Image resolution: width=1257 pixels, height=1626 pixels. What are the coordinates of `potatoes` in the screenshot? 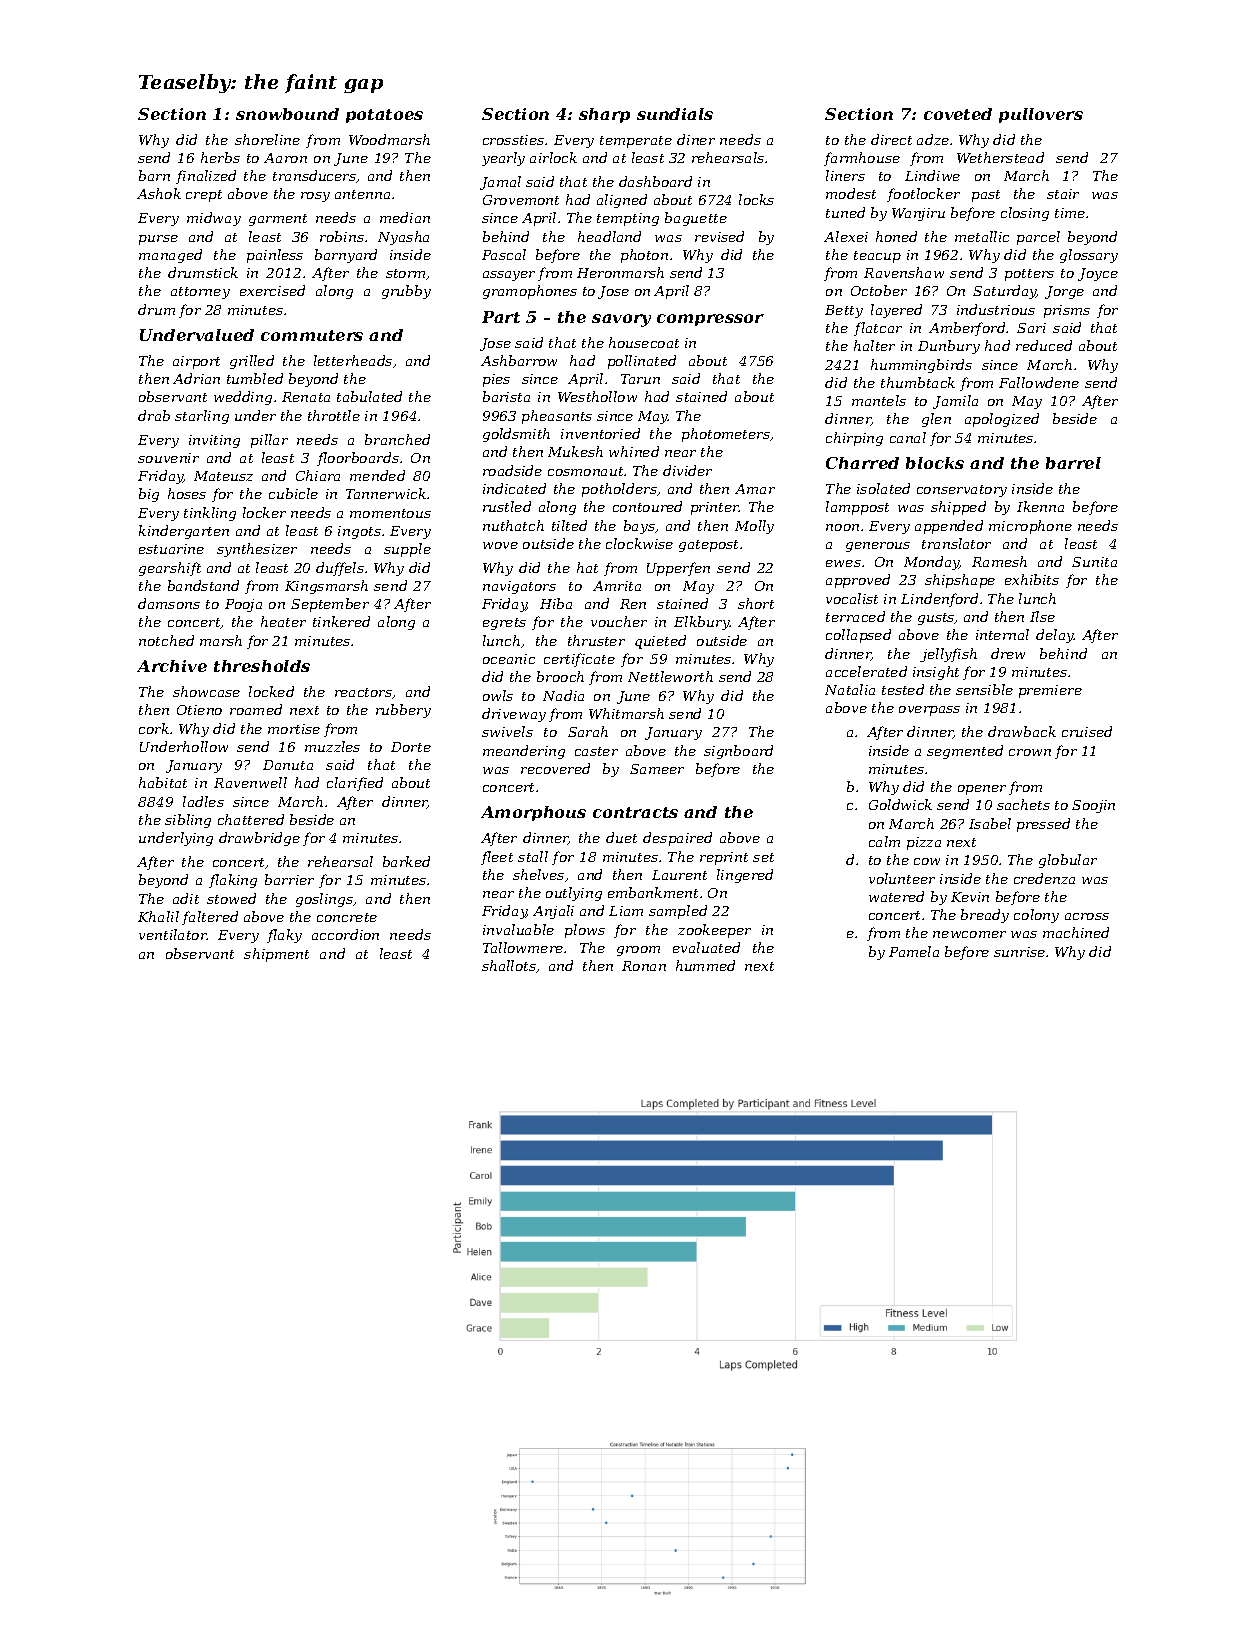 It's located at (384, 116).
